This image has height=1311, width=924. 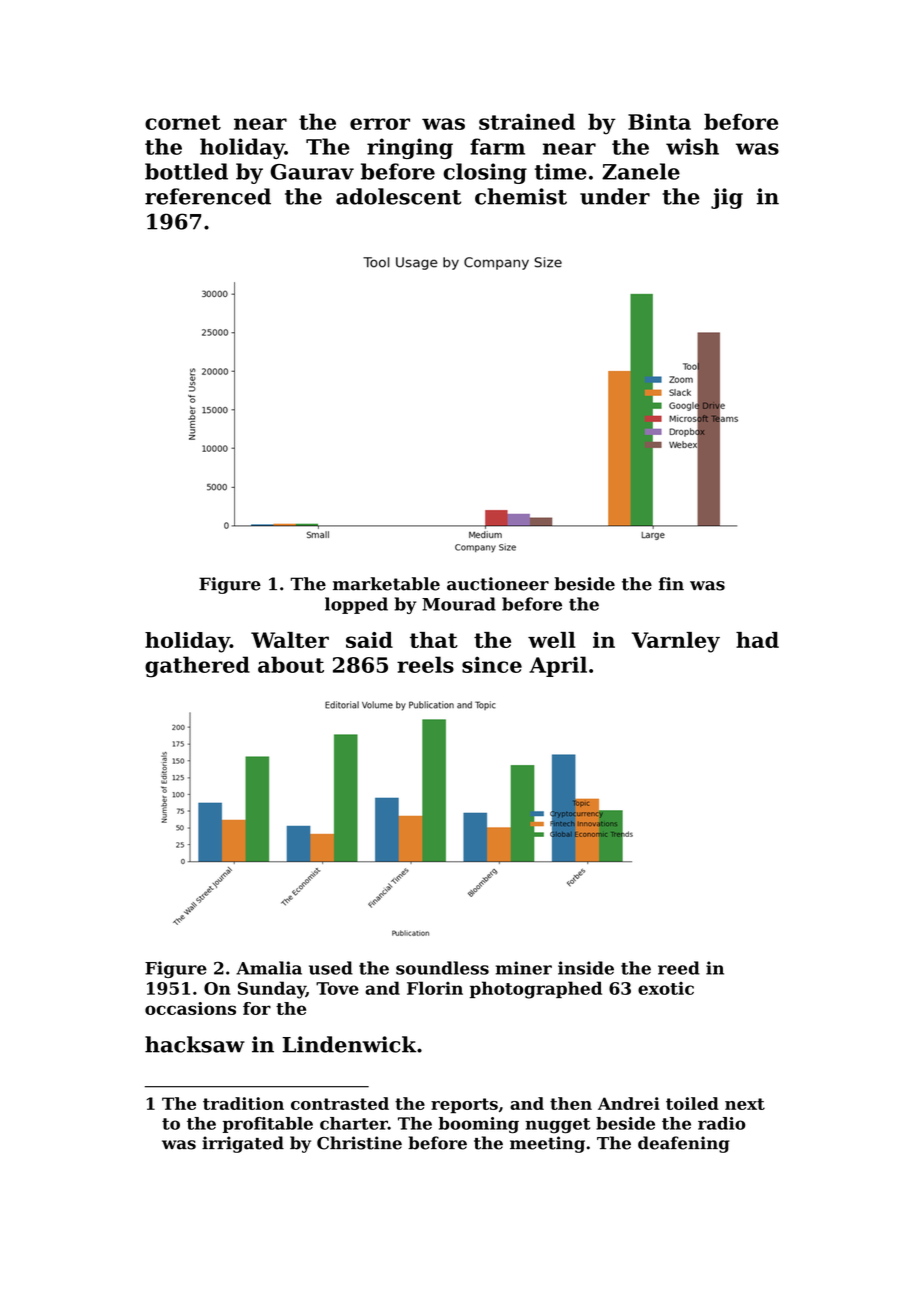 What do you see at coordinates (356, 605) in the image?
I see `lopped` at bounding box center [356, 605].
